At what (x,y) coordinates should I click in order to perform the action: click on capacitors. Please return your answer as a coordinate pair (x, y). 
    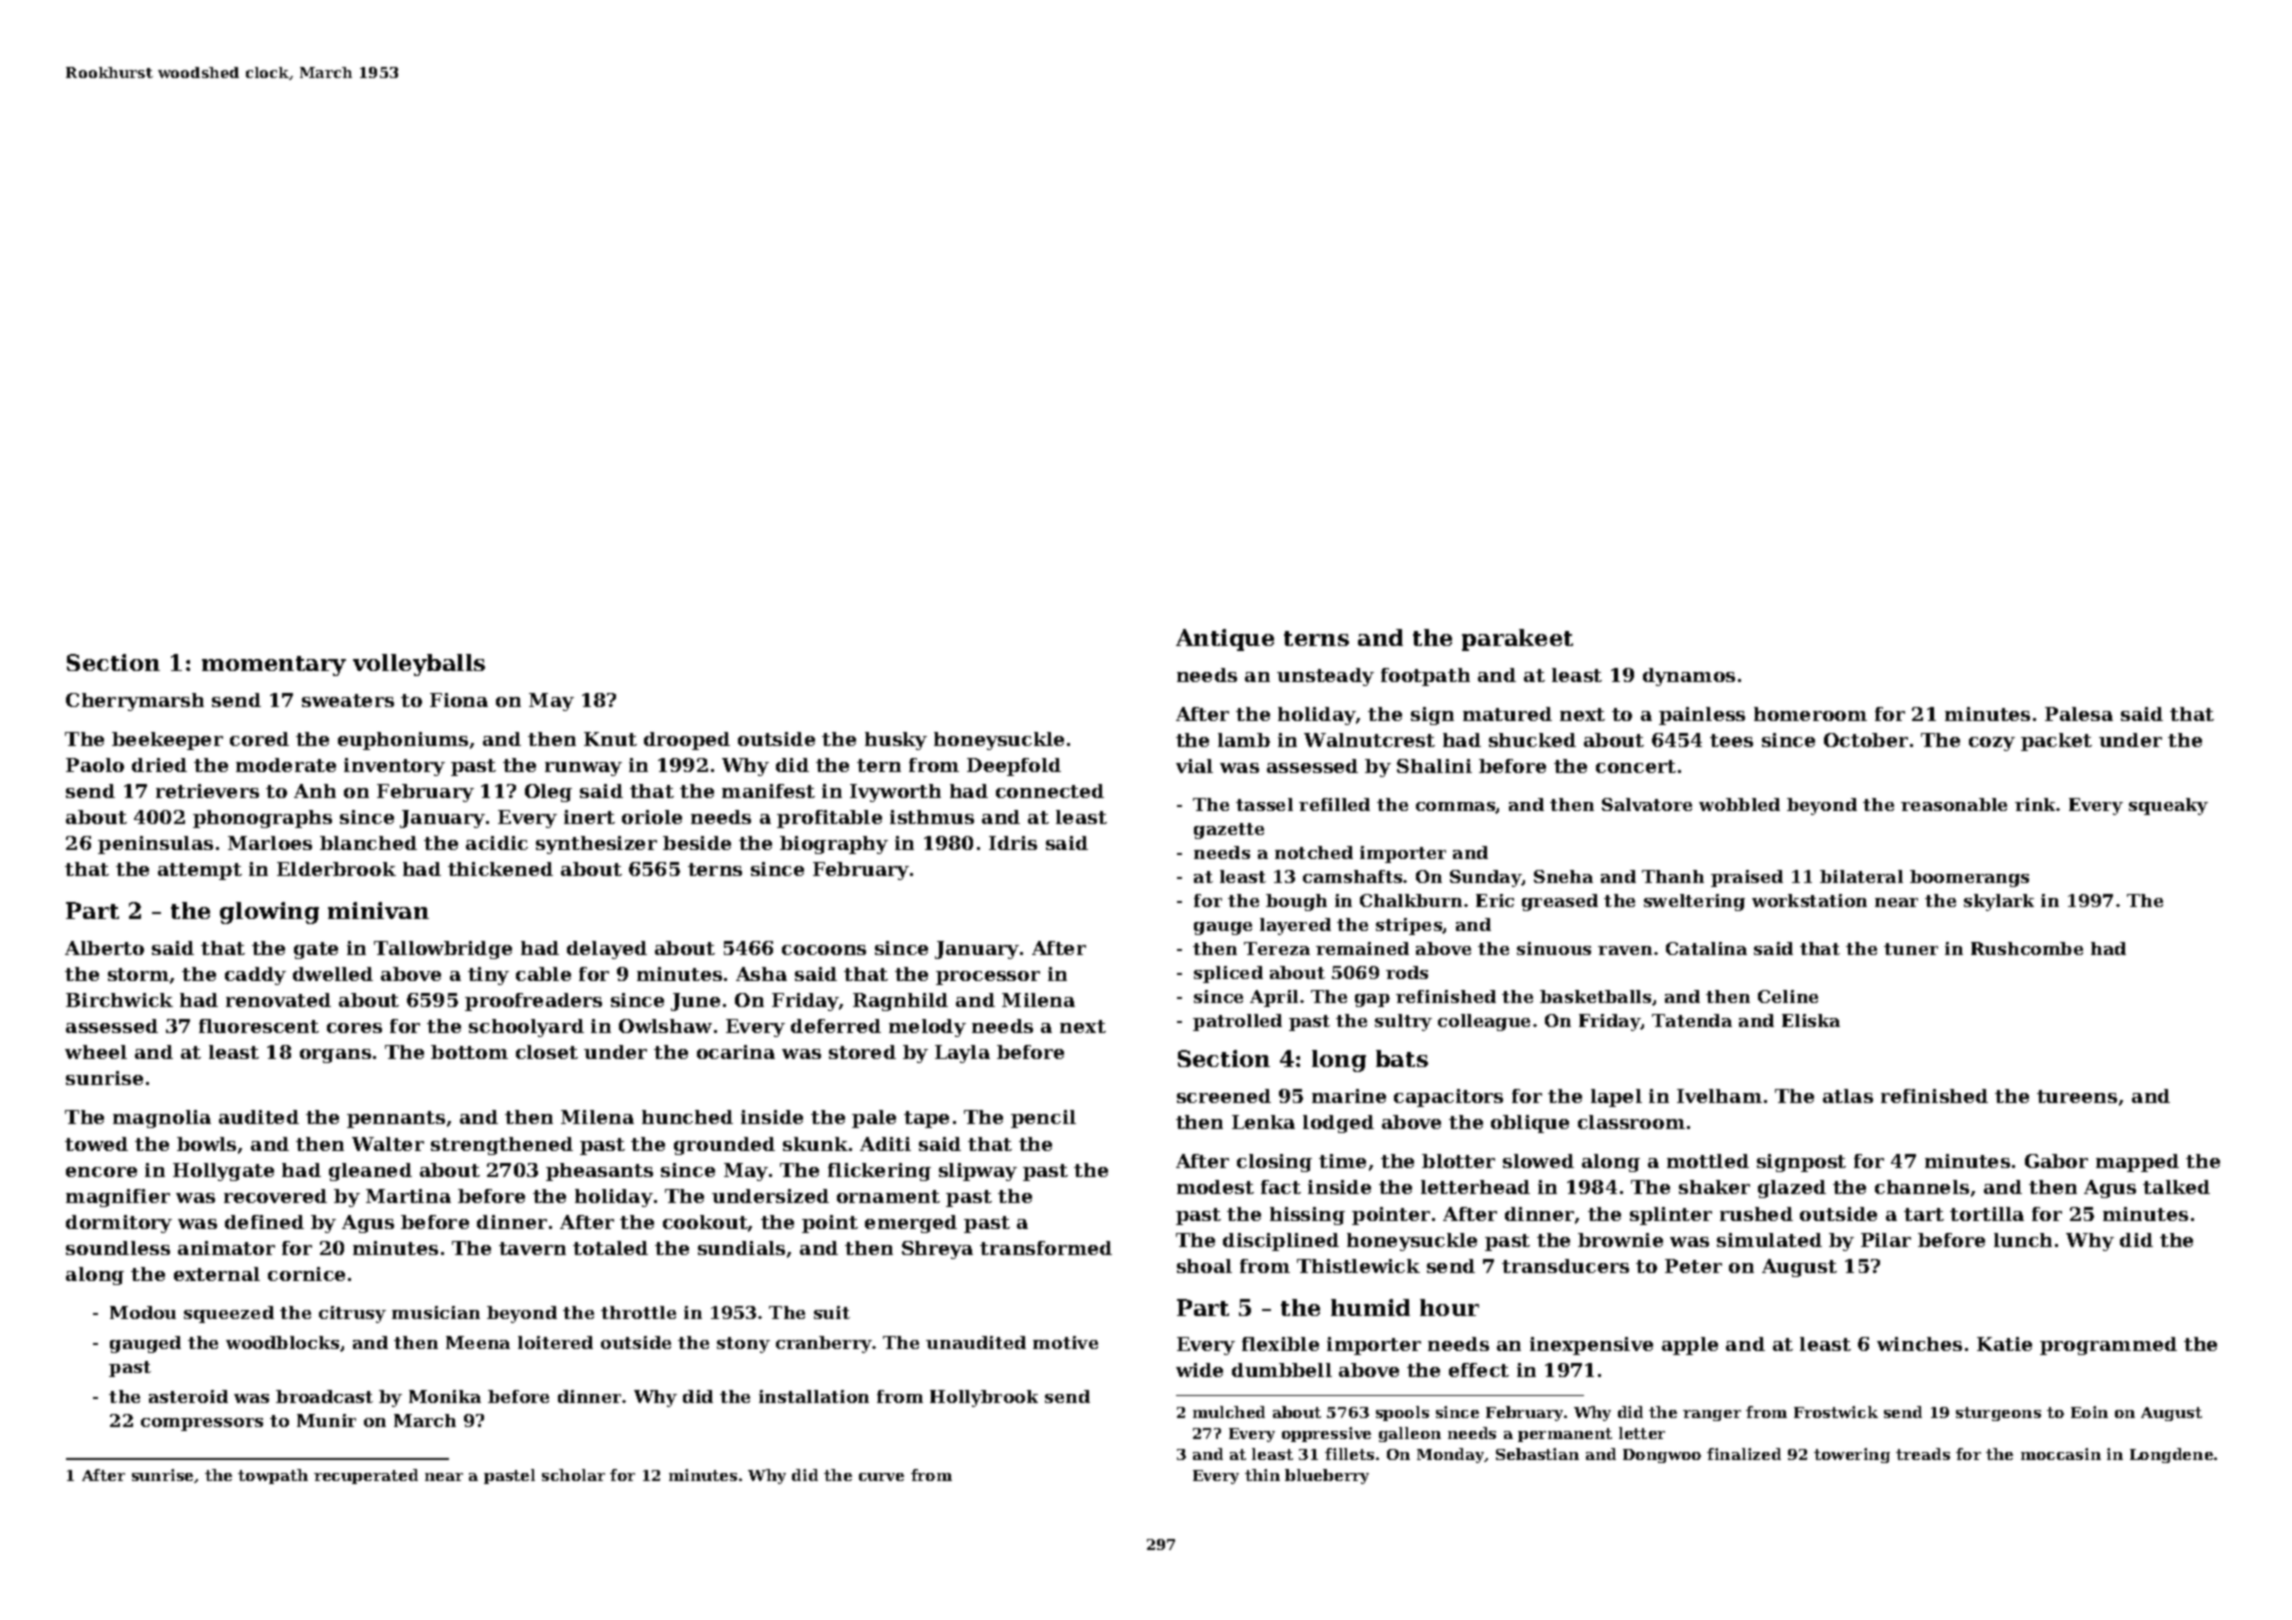
    Looking at the image, I should click on (1448, 1098).
